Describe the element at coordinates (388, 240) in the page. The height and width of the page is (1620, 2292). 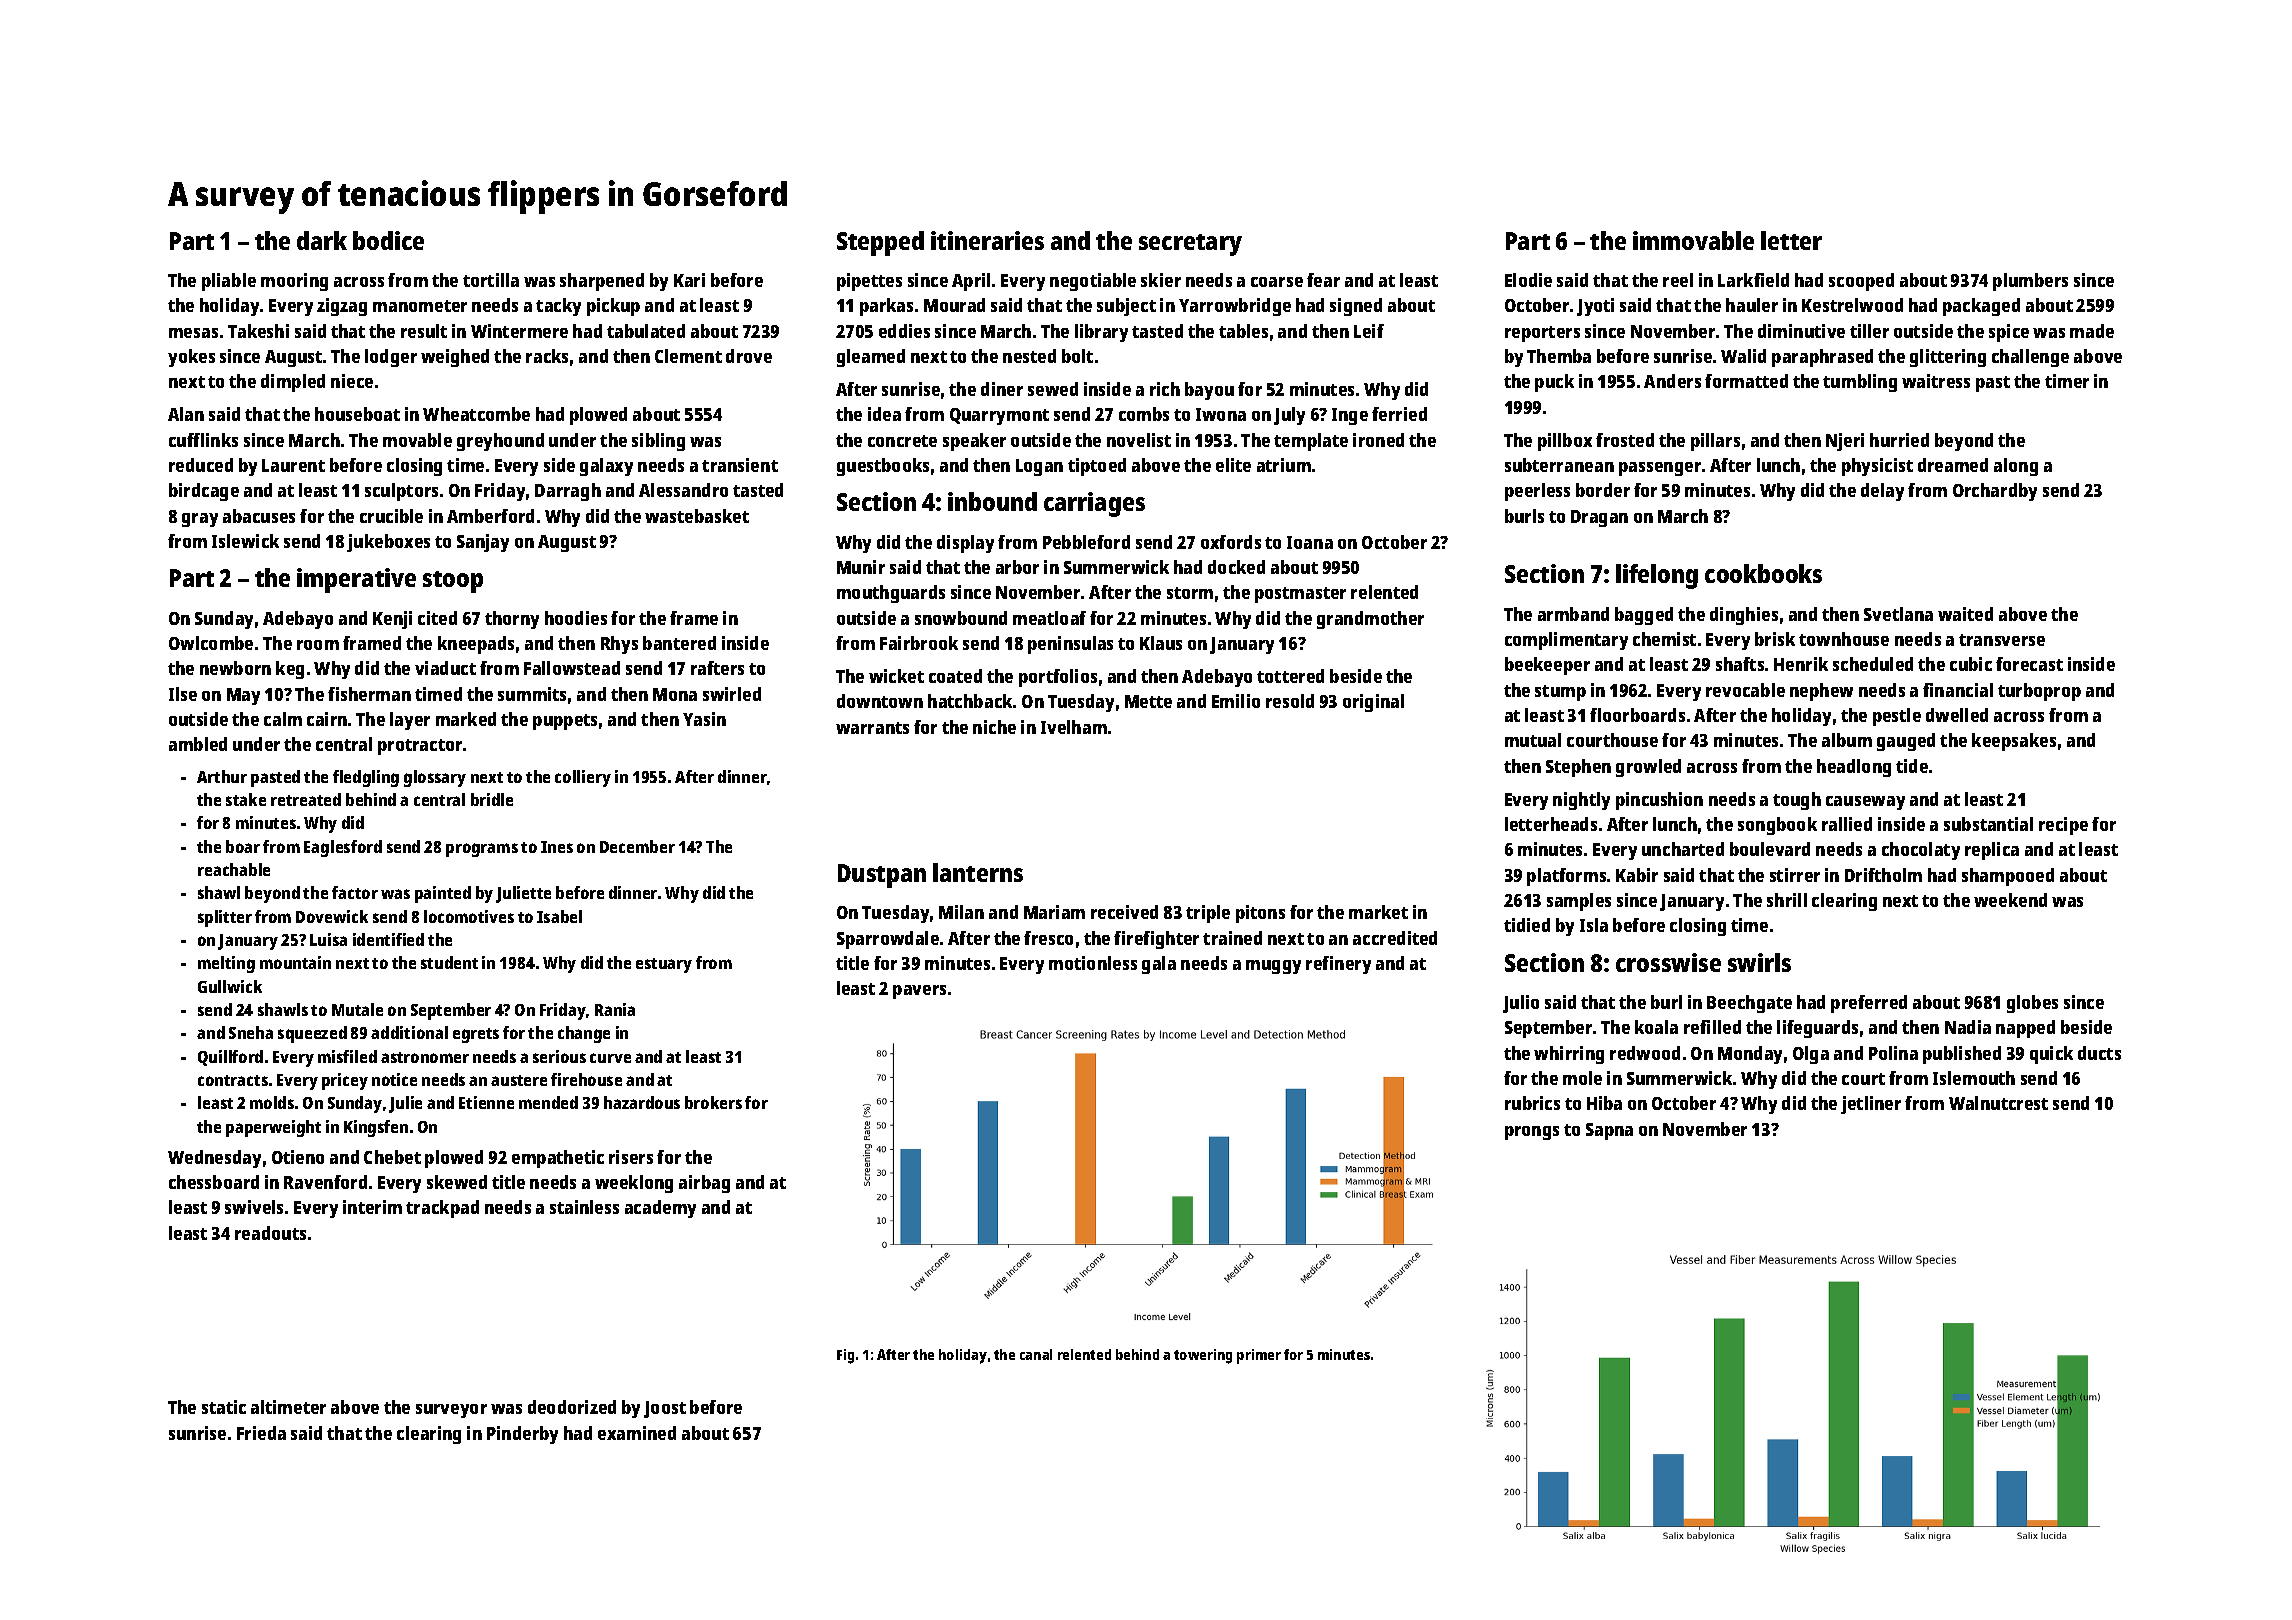
I see `bodice` at that location.
